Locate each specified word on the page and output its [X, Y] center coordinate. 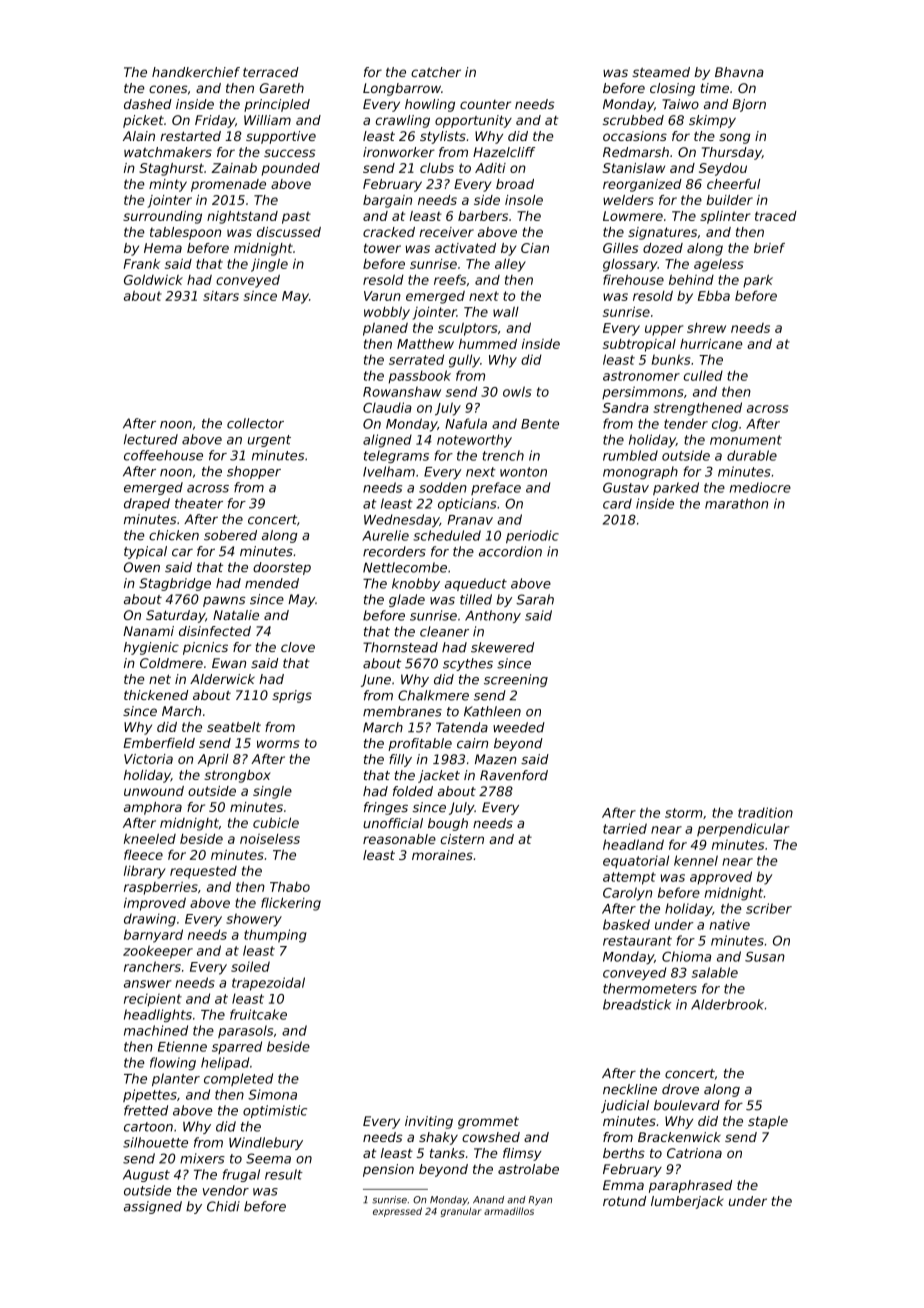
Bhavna [739, 72]
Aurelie [385, 535]
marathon [736, 503]
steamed [661, 72]
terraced [271, 72]
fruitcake [258, 1014]
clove [298, 647]
